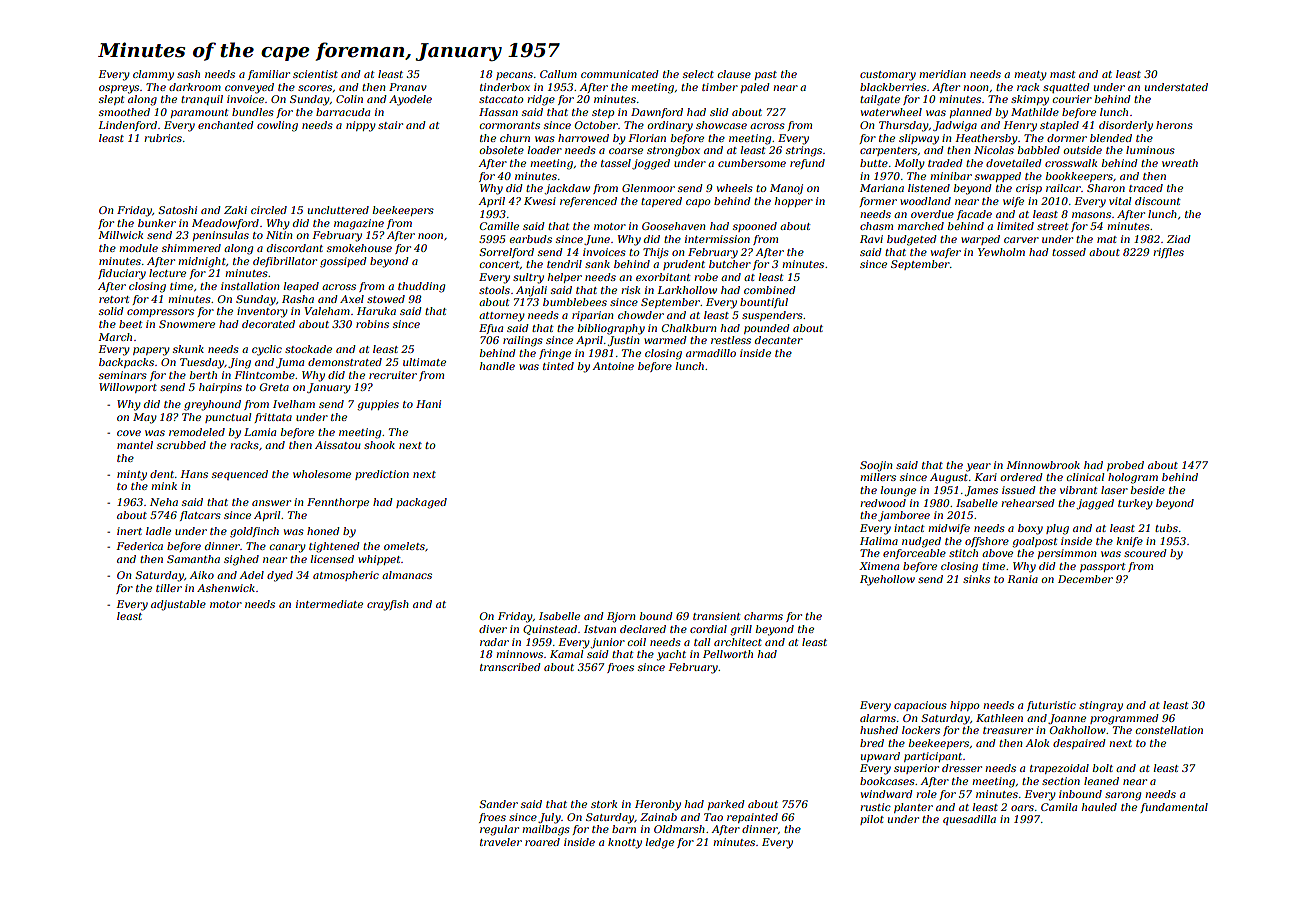 The image size is (1308, 924). Describe the element at coordinates (501, 842) in the image. I see `traveler` at that location.
